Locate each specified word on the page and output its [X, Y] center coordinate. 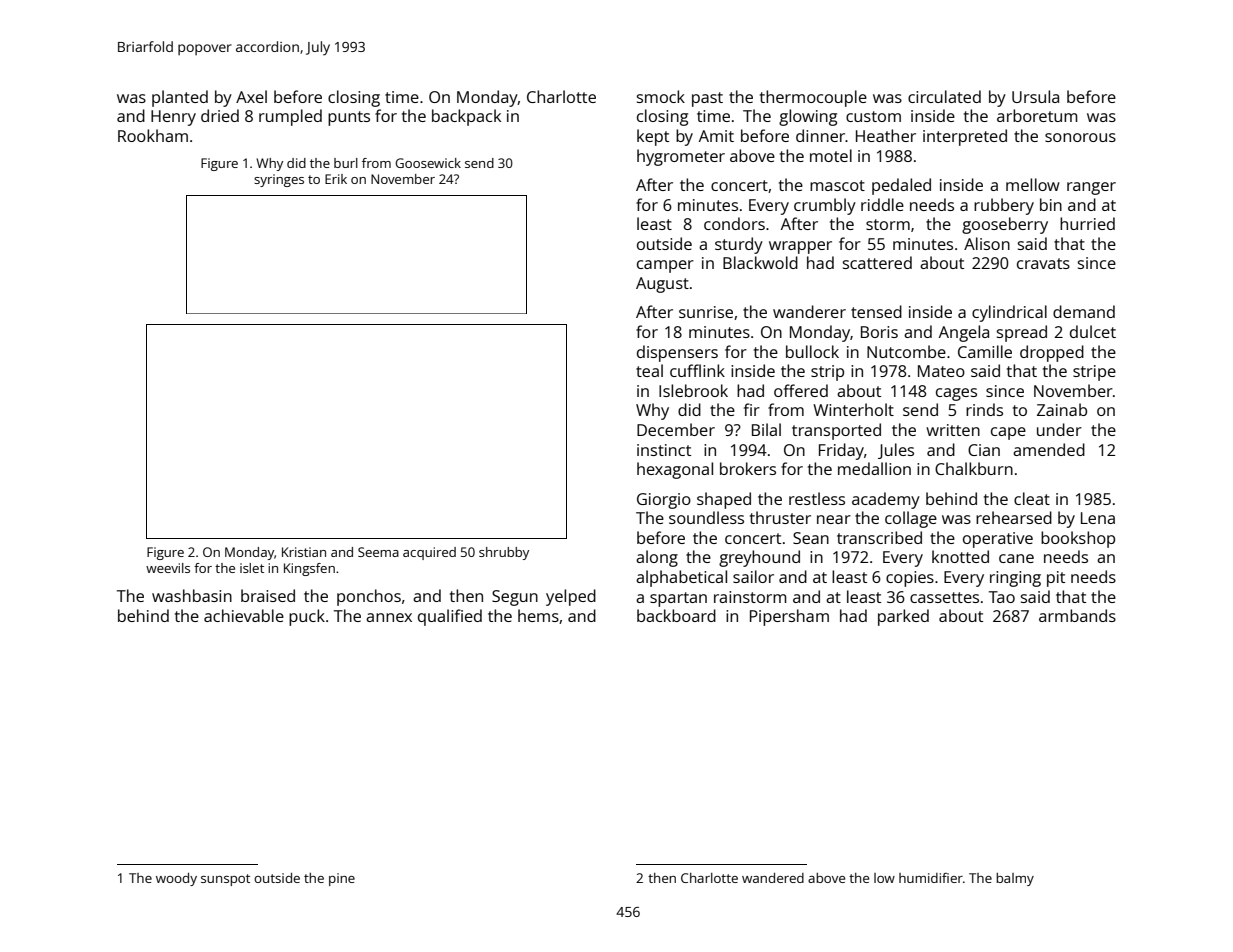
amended [1049, 449]
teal [649, 370]
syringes [279, 180]
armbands [1077, 615]
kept [653, 137]
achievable [244, 615]
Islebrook [693, 390]
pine [342, 879]
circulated [944, 96]
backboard [676, 615]
